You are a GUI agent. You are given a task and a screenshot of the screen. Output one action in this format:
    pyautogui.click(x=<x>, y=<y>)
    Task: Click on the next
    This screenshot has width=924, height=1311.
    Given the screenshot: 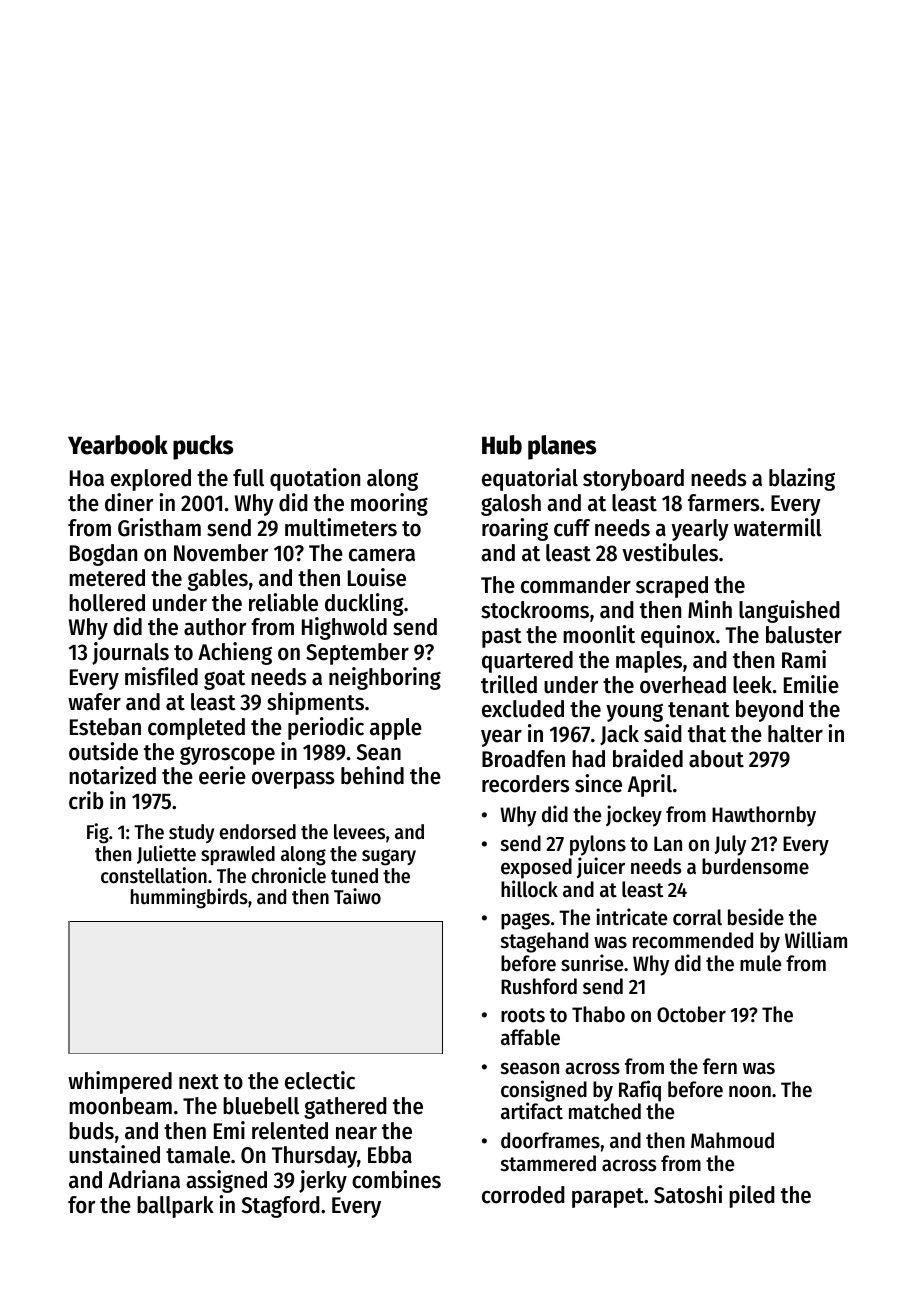 What is the action you would take?
    pyautogui.click(x=199, y=1082)
